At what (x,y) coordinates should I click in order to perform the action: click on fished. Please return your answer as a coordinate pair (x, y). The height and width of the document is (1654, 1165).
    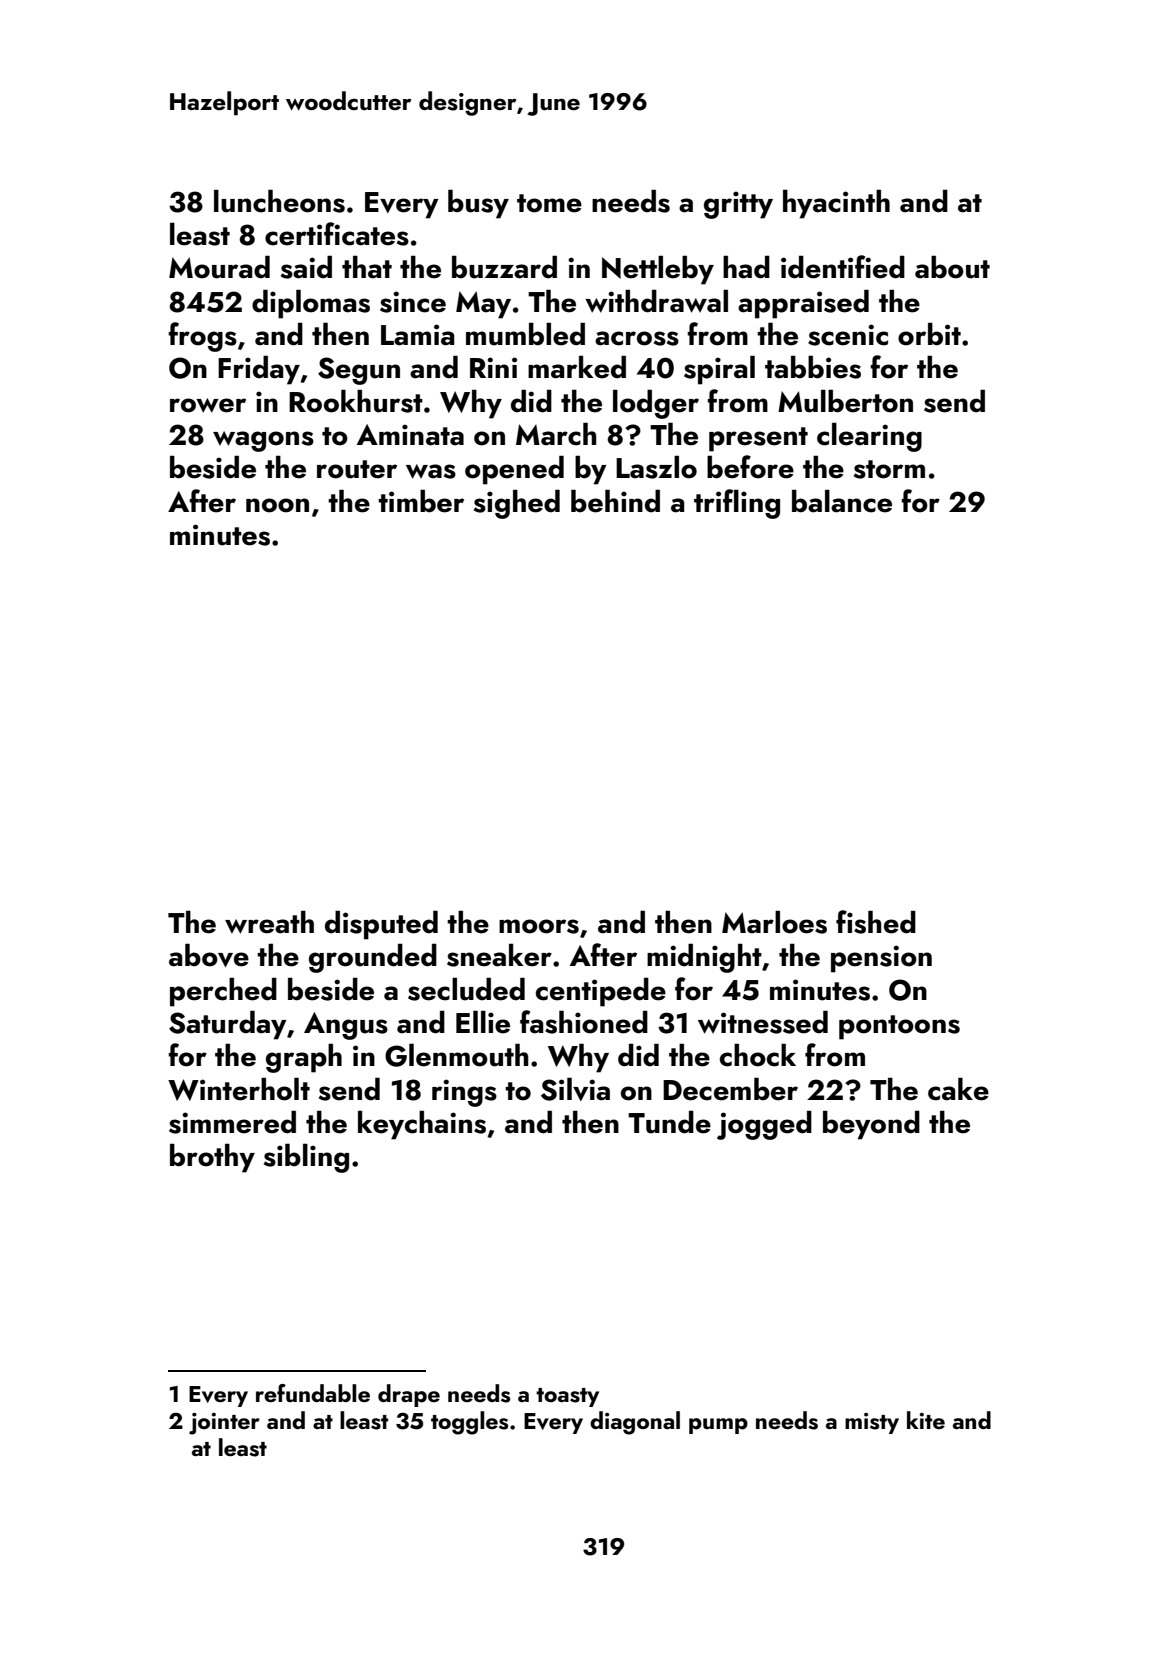
    Looking at the image, I should click on (876, 922).
